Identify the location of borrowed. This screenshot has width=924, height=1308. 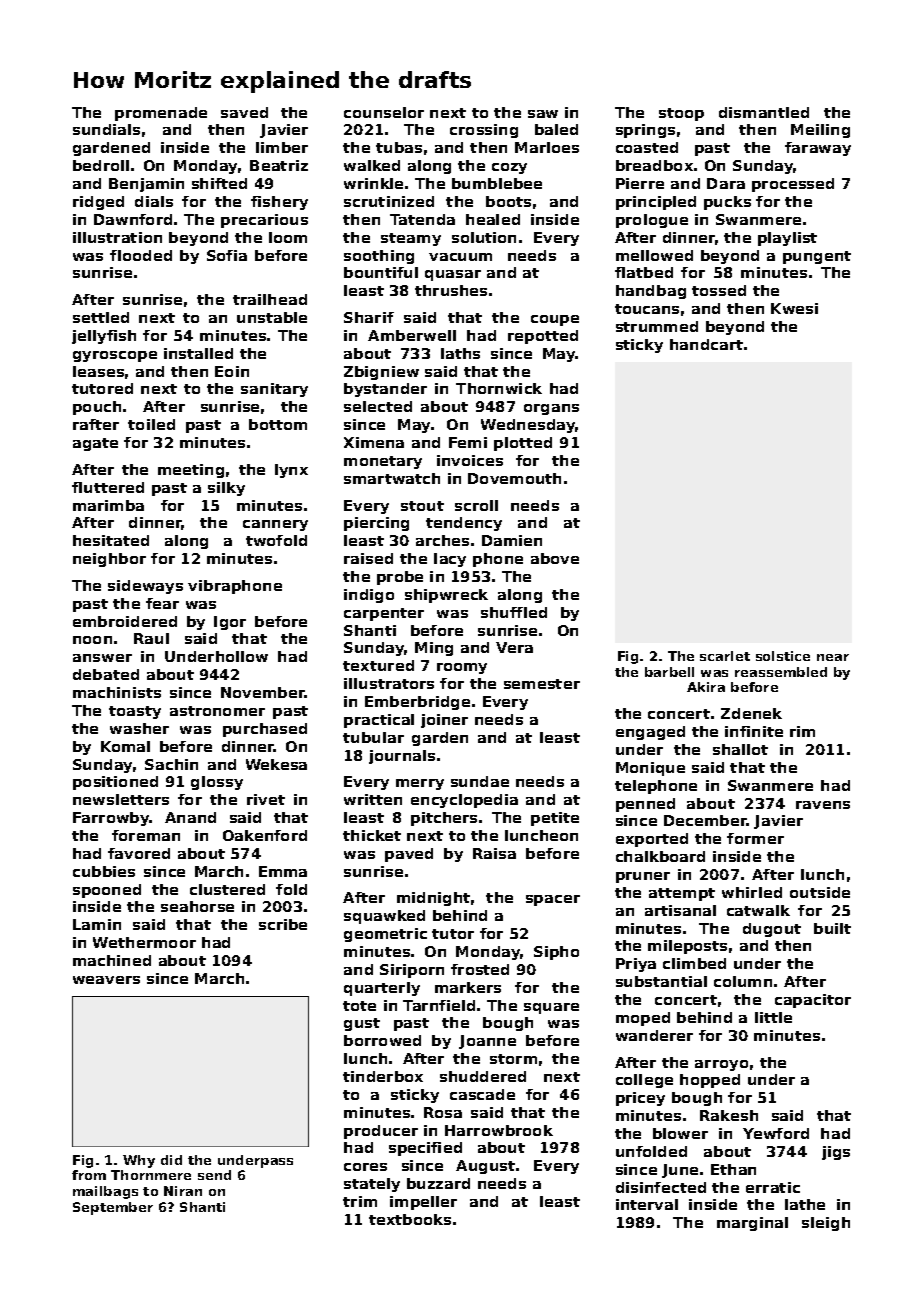
(382, 1040).
